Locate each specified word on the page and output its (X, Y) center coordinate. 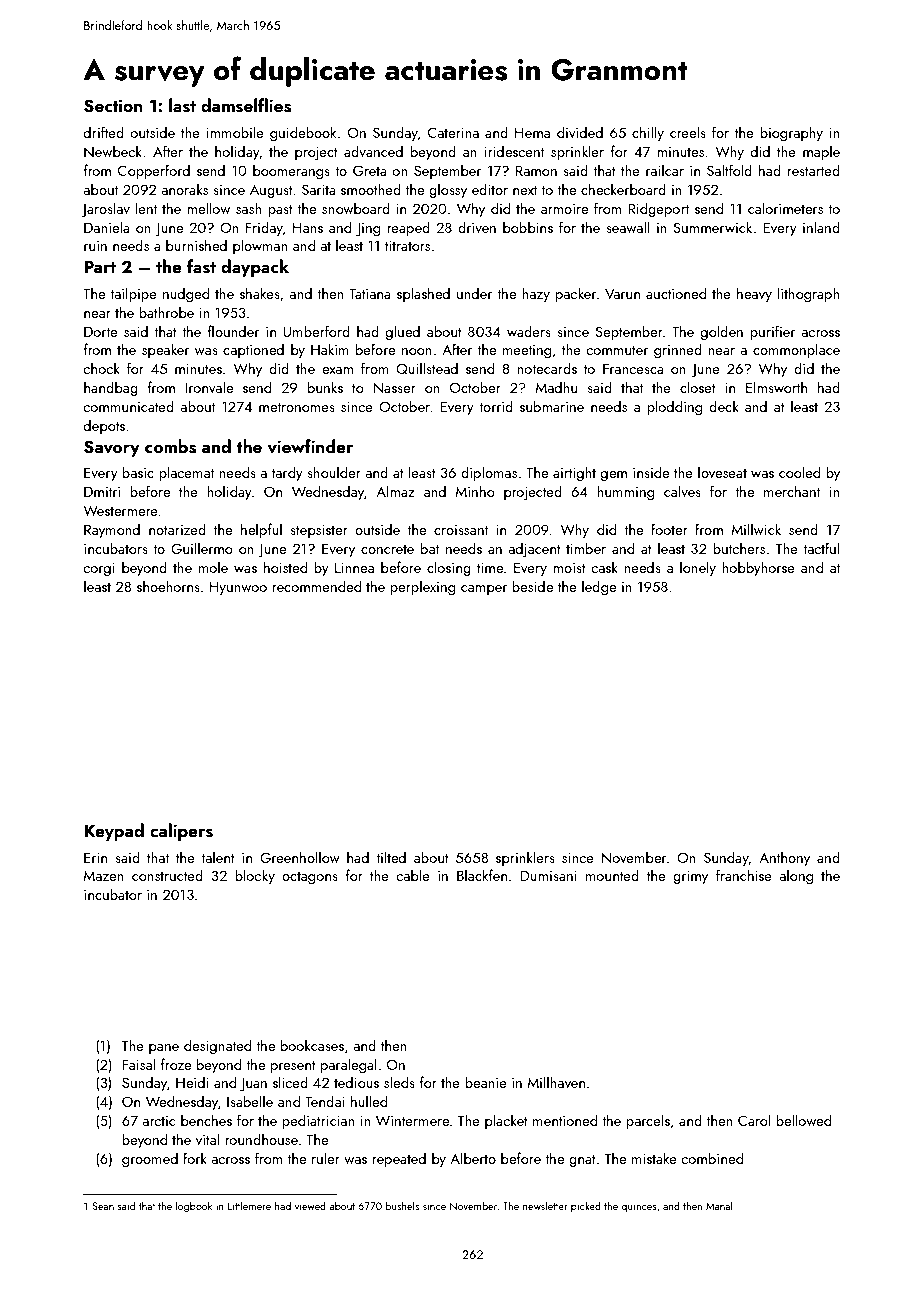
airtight (574, 473)
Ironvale (209, 387)
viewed (310, 1206)
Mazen (104, 876)
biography (791, 133)
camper (484, 590)
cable (413, 875)
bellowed (803, 1120)
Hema (532, 132)
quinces (639, 1207)
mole (213, 567)
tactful (821, 548)
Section (113, 106)
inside (651, 472)
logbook (194, 1207)
